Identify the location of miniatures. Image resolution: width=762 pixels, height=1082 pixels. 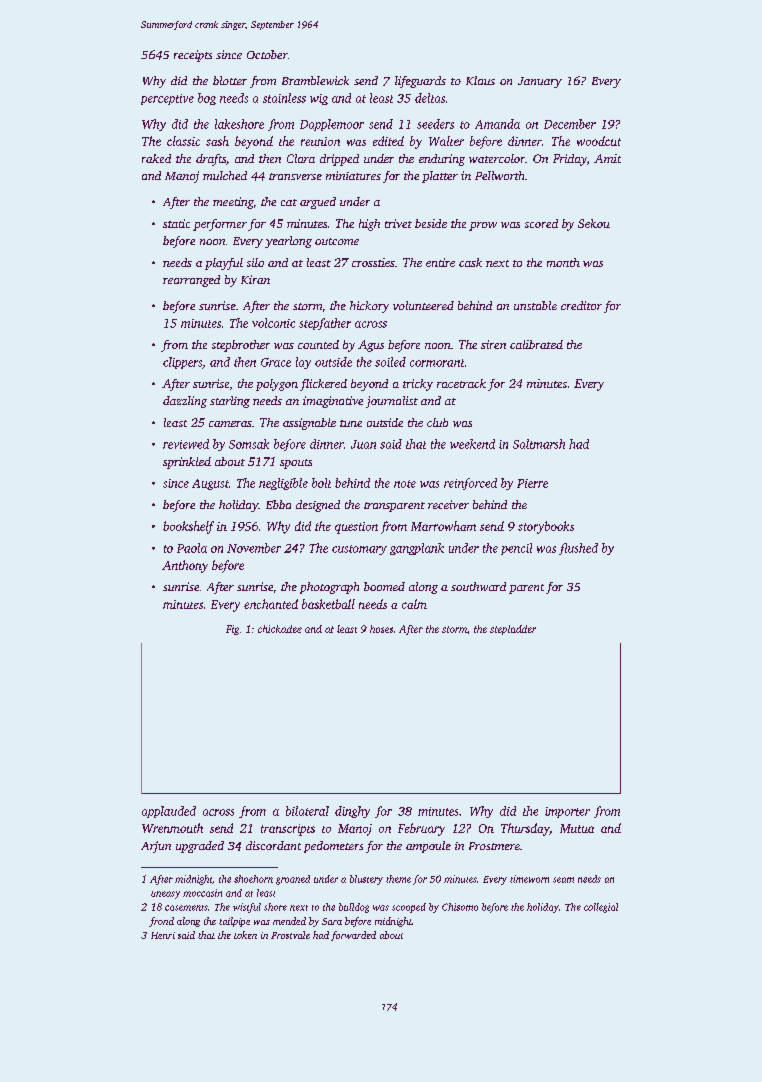
(353, 175).
